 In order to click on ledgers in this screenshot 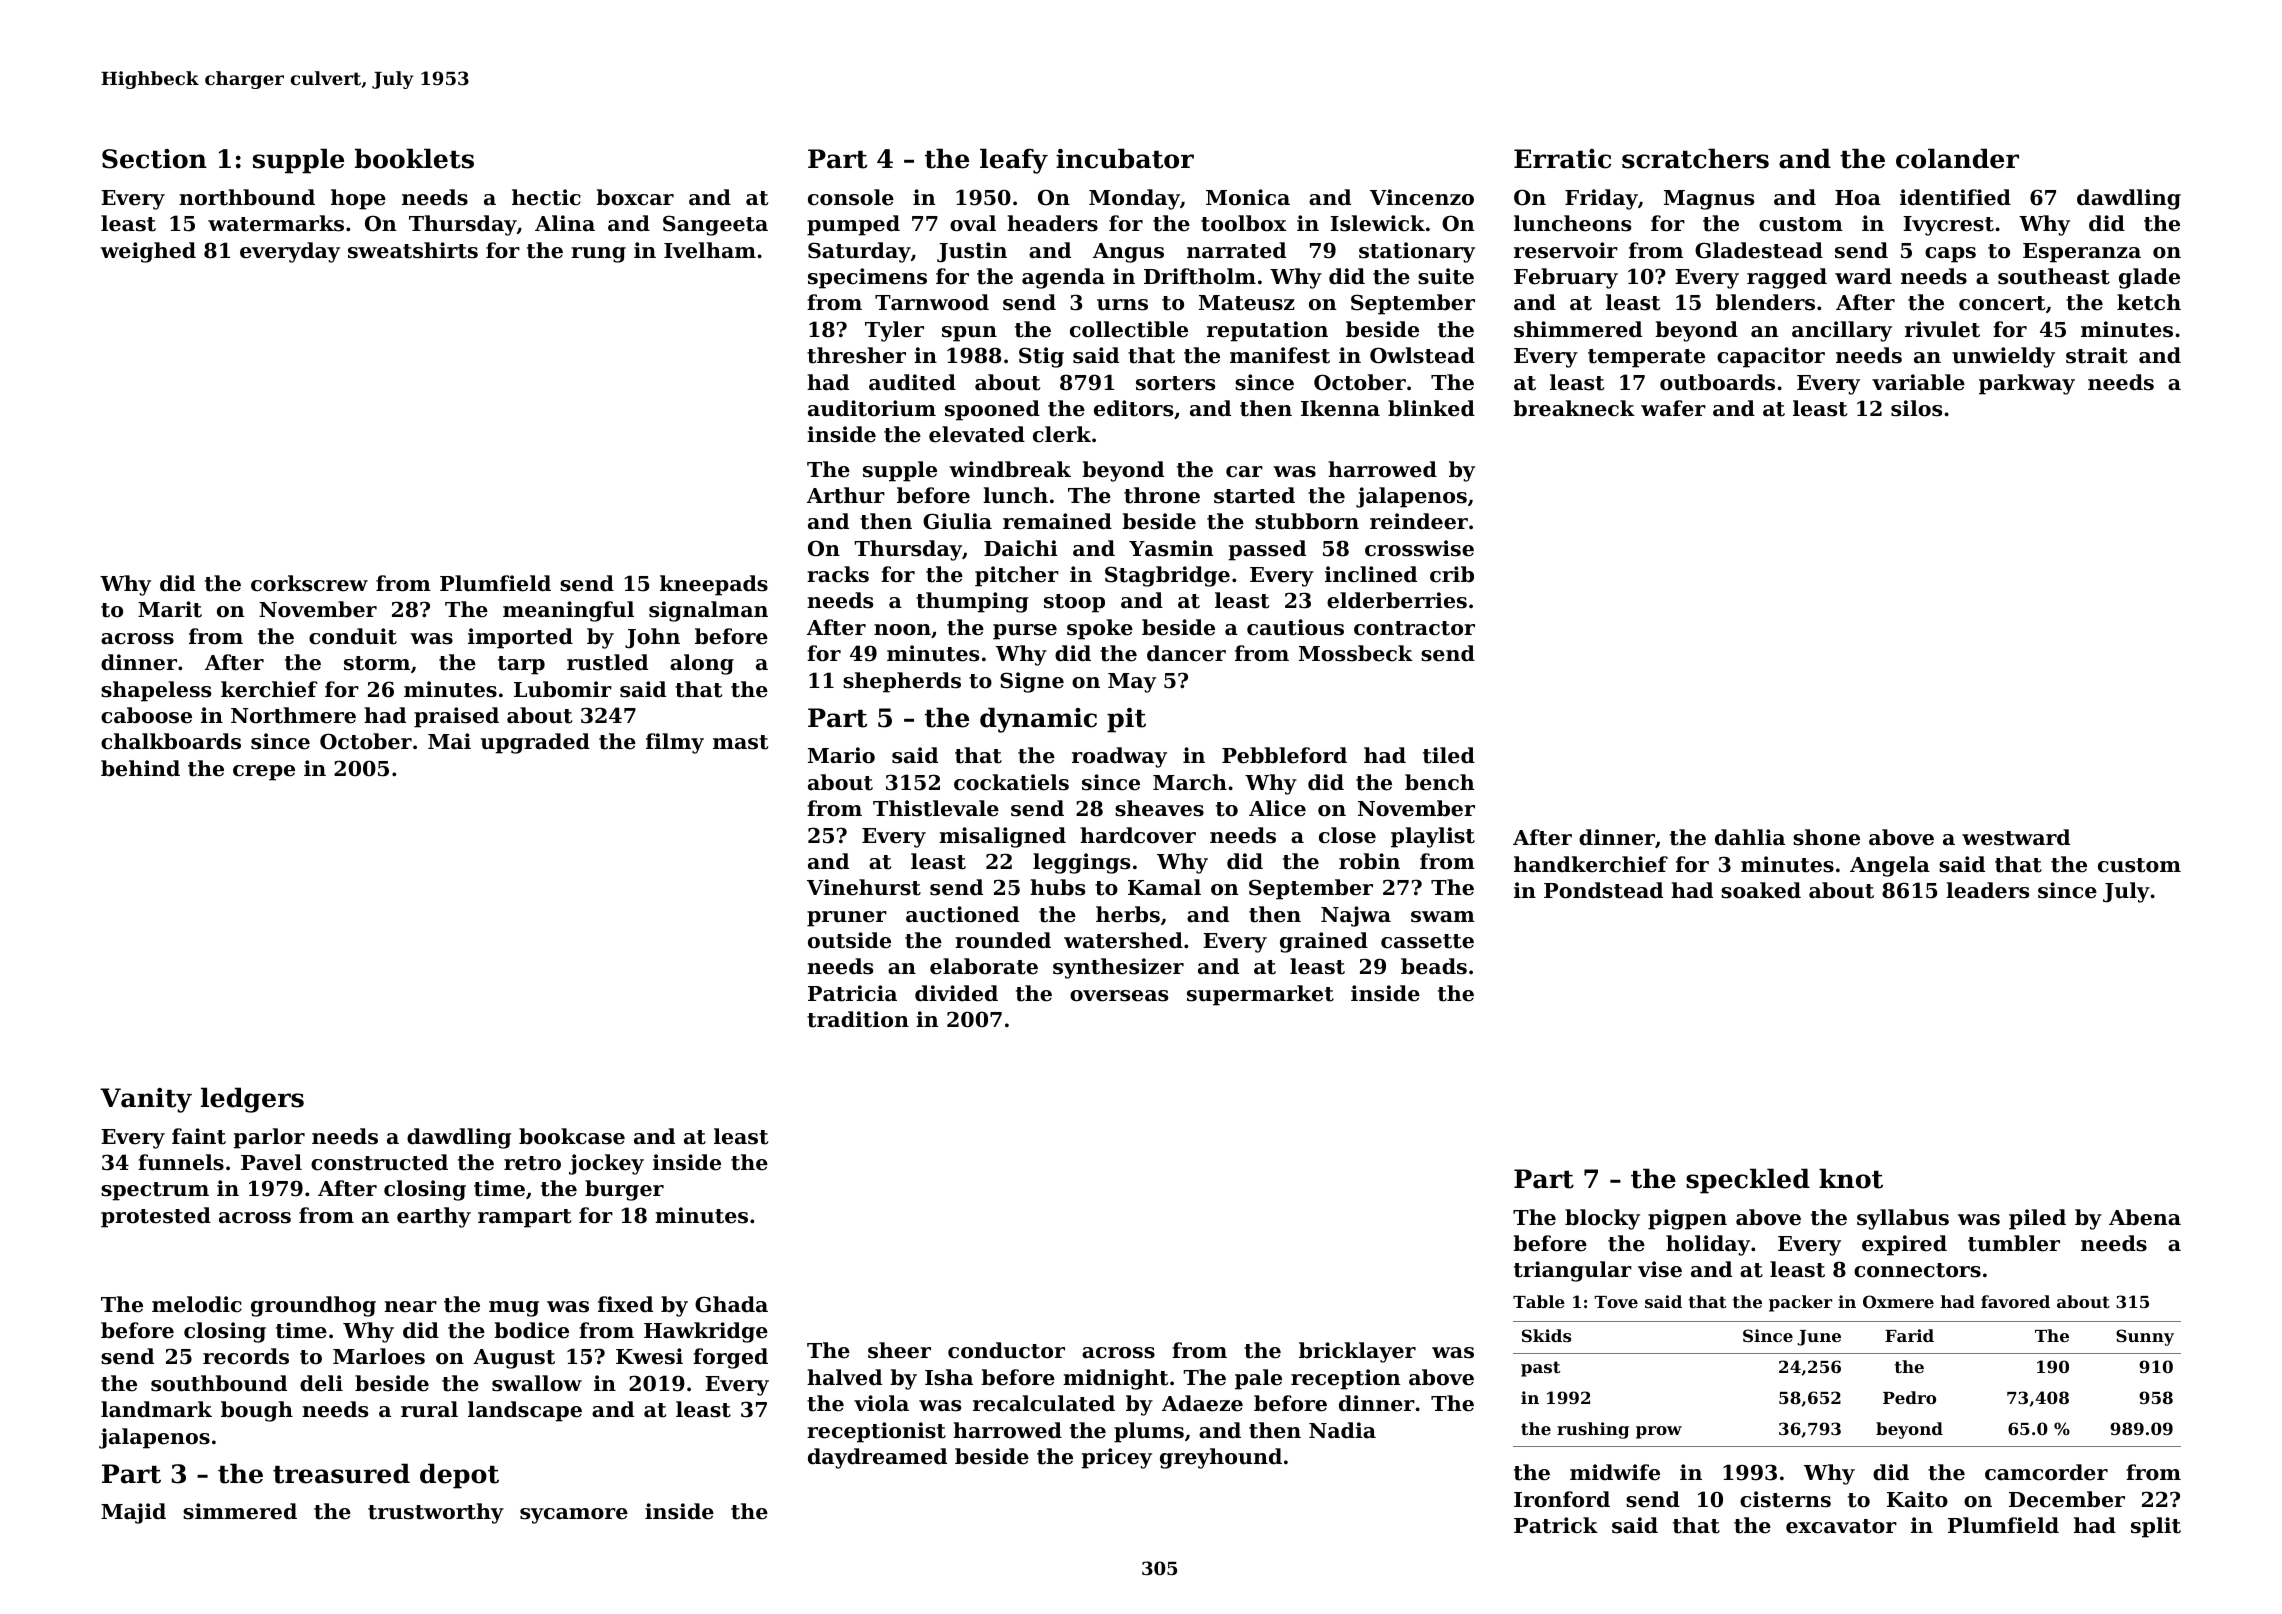, I will do `click(252, 1100)`.
